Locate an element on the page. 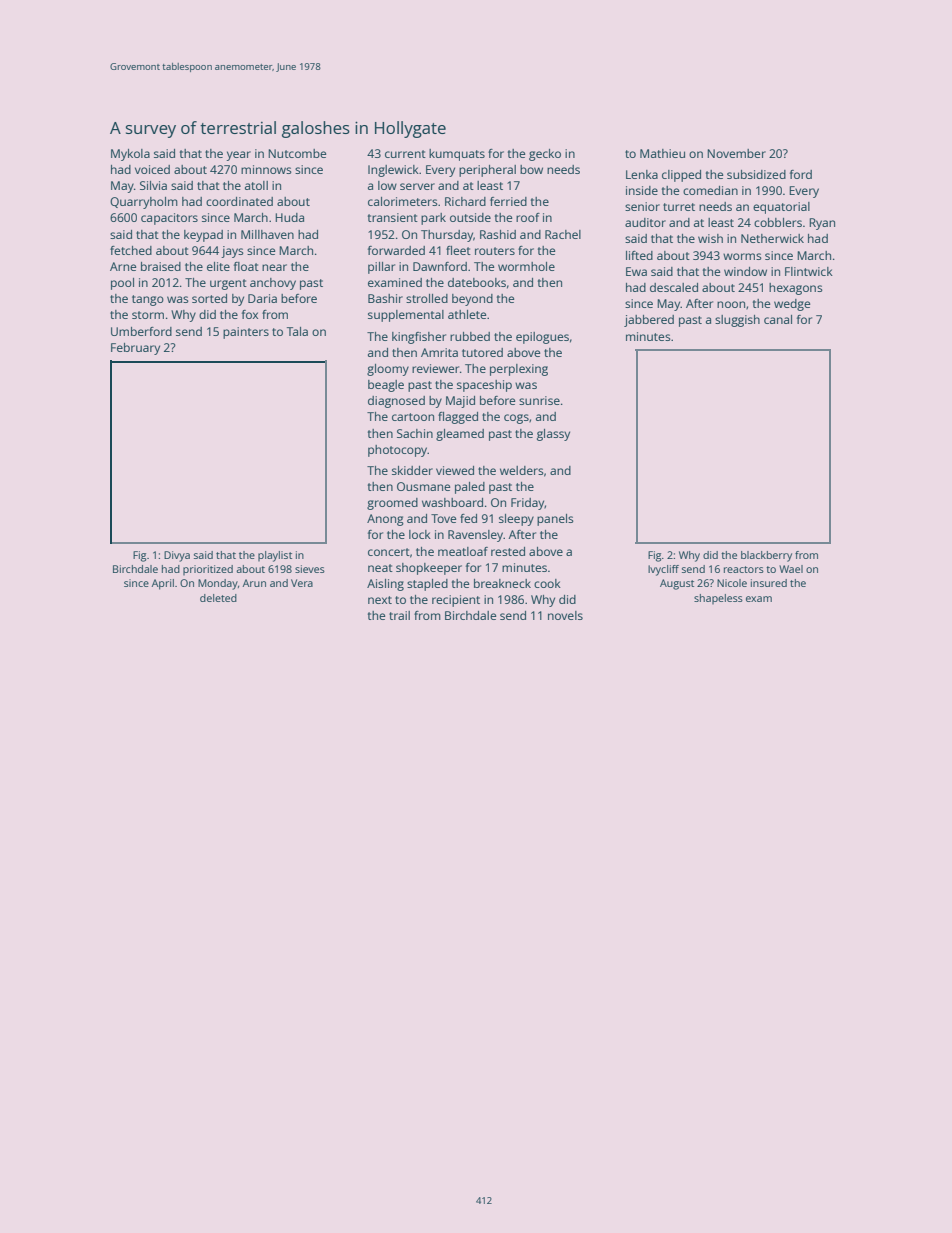  novels is located at coordinates (565, 615).
